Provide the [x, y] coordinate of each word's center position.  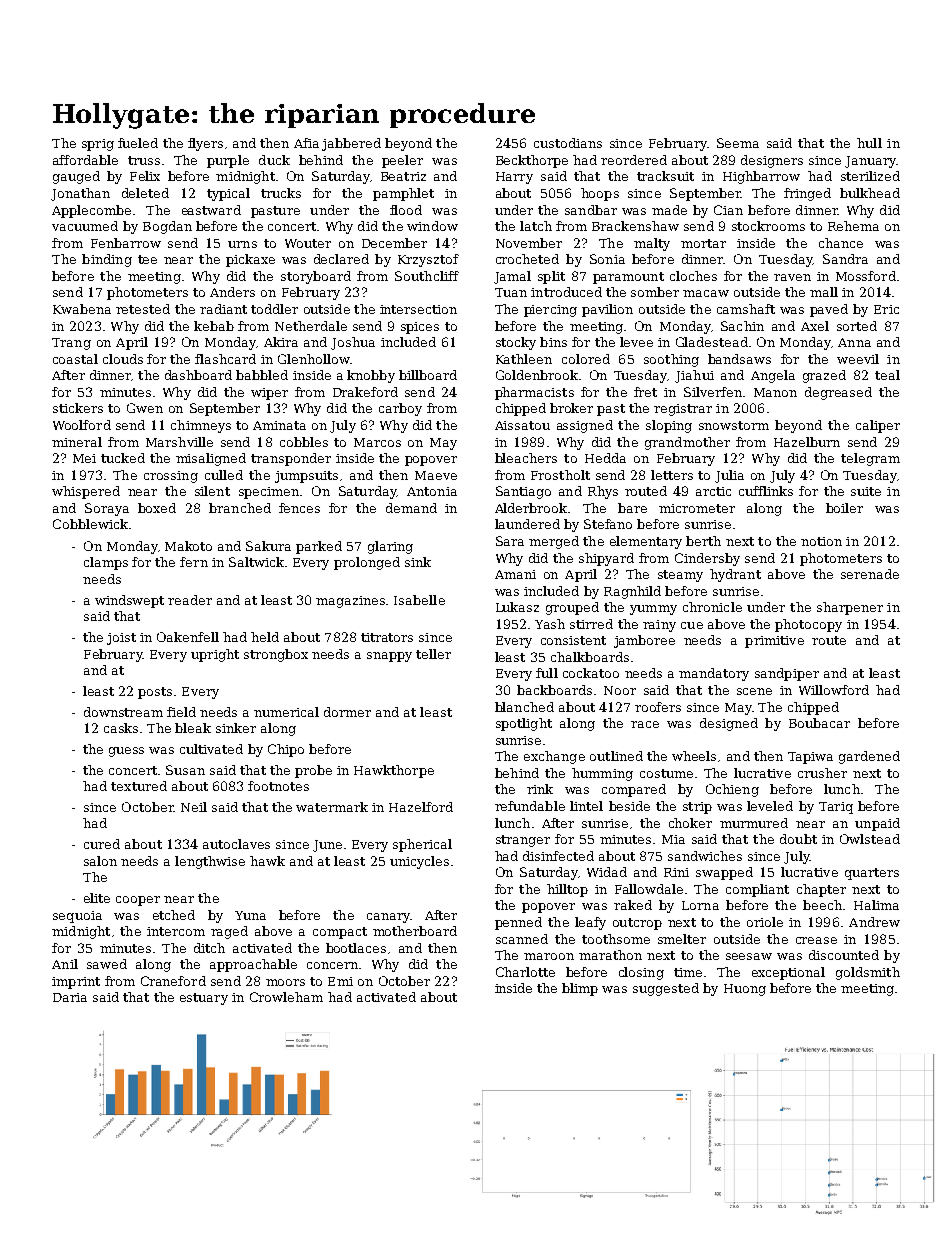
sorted [857, 326]
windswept [129, 601]
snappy [389, 657]
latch [536, 226]
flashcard [225, 359]
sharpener [850, 608]
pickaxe [250, 260]
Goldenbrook [537, 375]
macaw [706, 293]
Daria [70, 997]
